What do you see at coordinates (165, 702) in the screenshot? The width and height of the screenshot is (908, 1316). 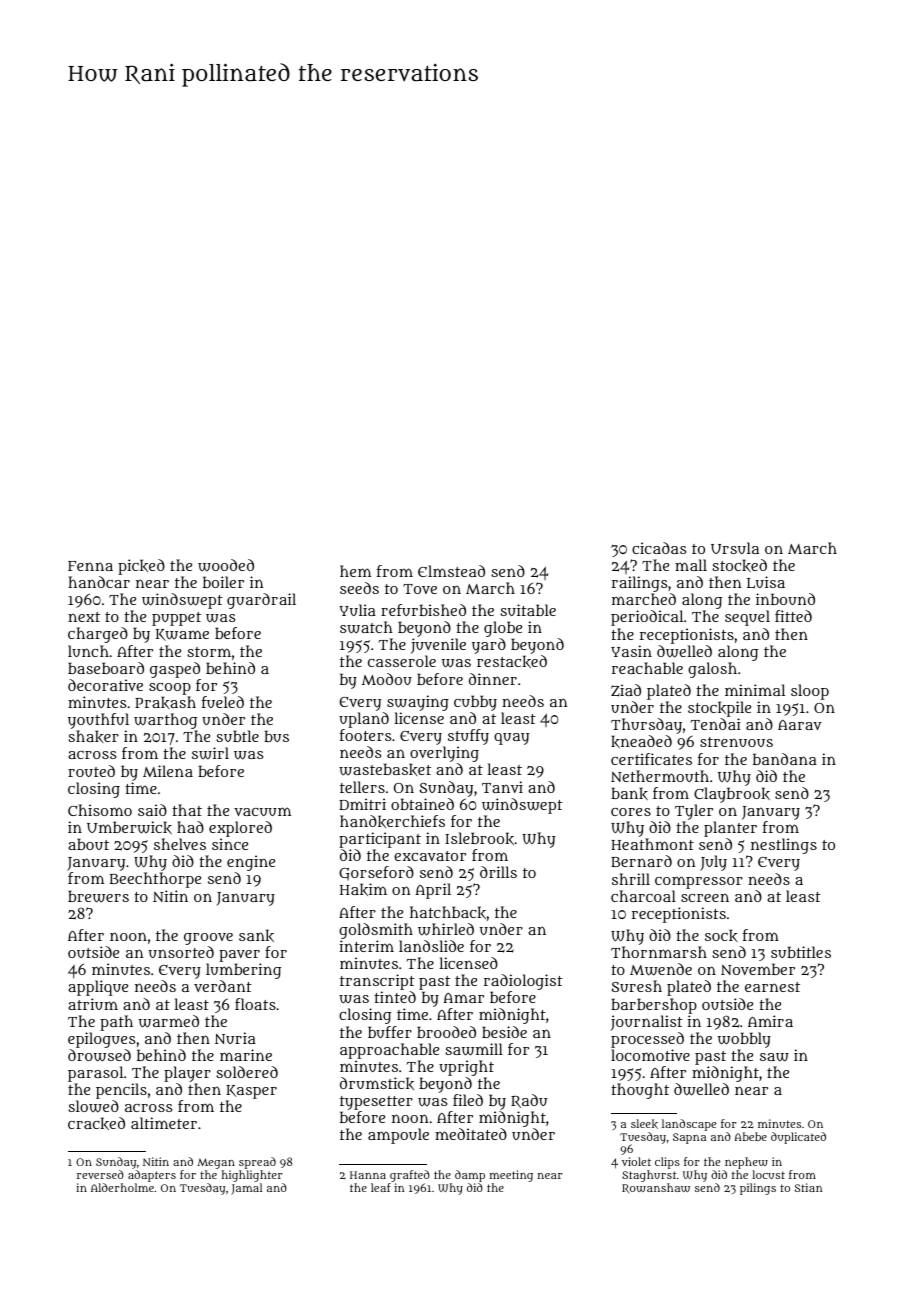 I see `Prakash` at bounding box center [165, 702].
